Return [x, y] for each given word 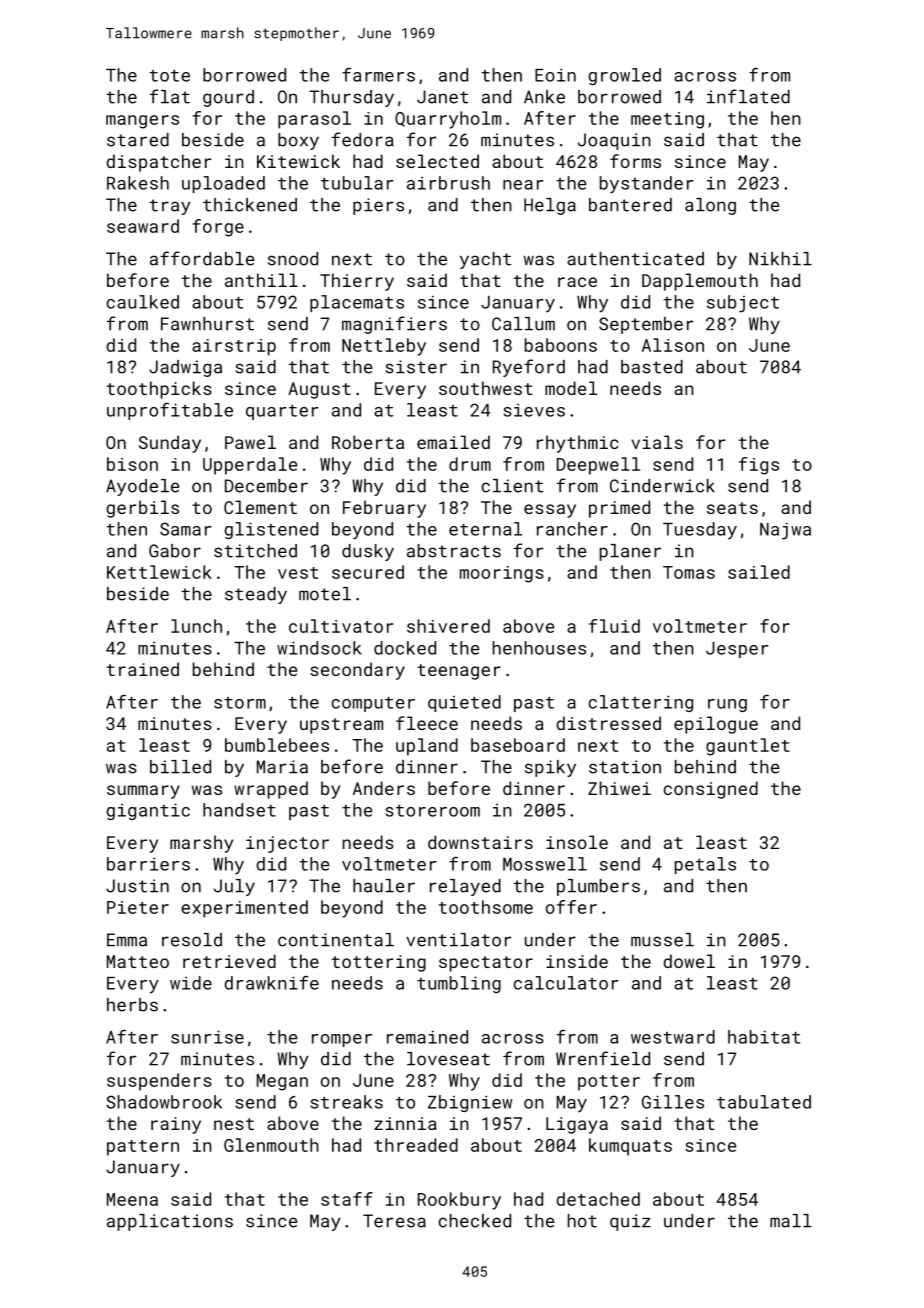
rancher [572, 529]
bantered [630, 205]
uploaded [223, 184]
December [266, 486]
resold [192, 940]
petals [705, 865]
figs [759, 466]
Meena [132, 1199]
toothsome [486, 907]
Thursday [351, 98]
